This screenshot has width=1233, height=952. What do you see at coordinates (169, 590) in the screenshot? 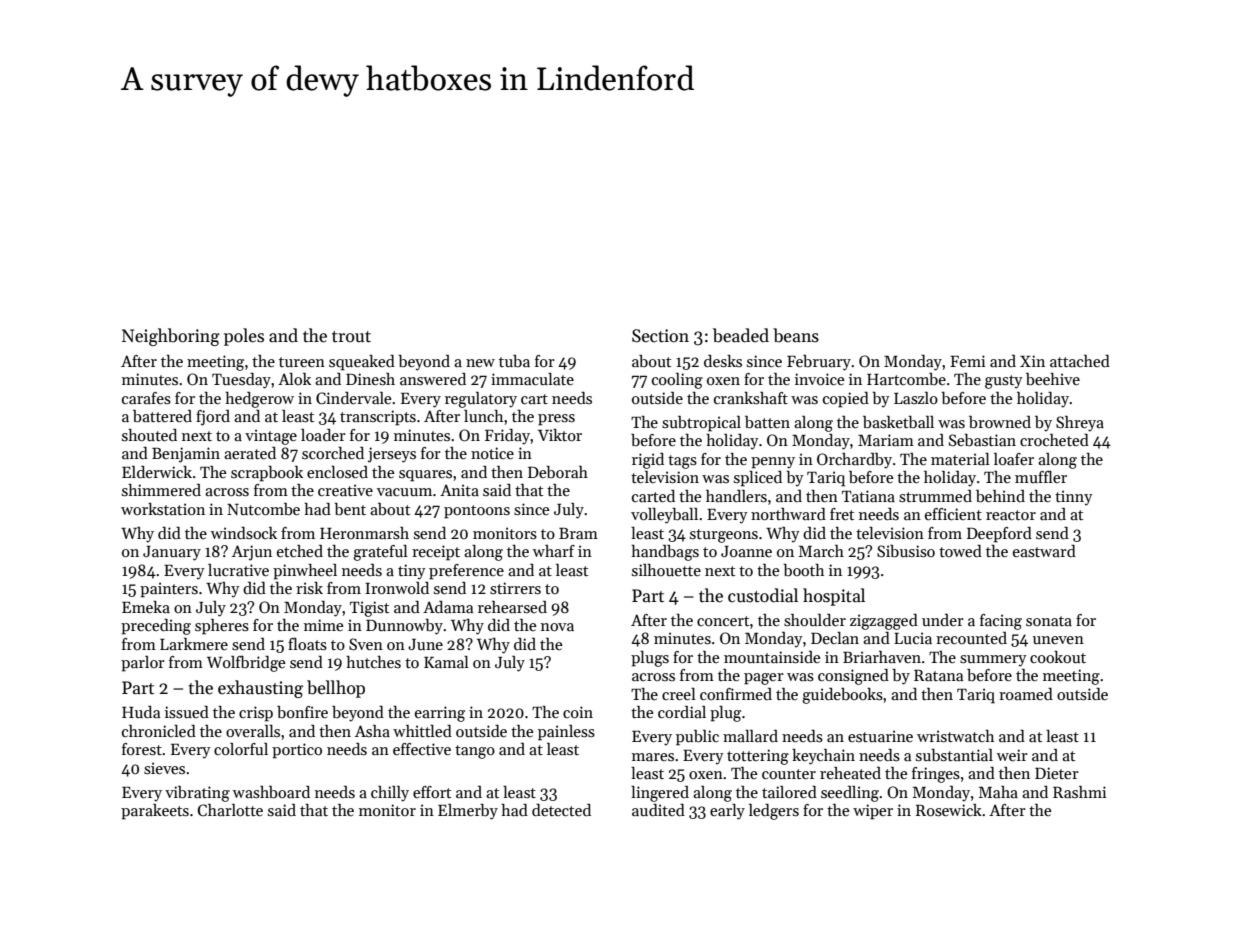
I see `painters` at bounding box center [169, 590].
